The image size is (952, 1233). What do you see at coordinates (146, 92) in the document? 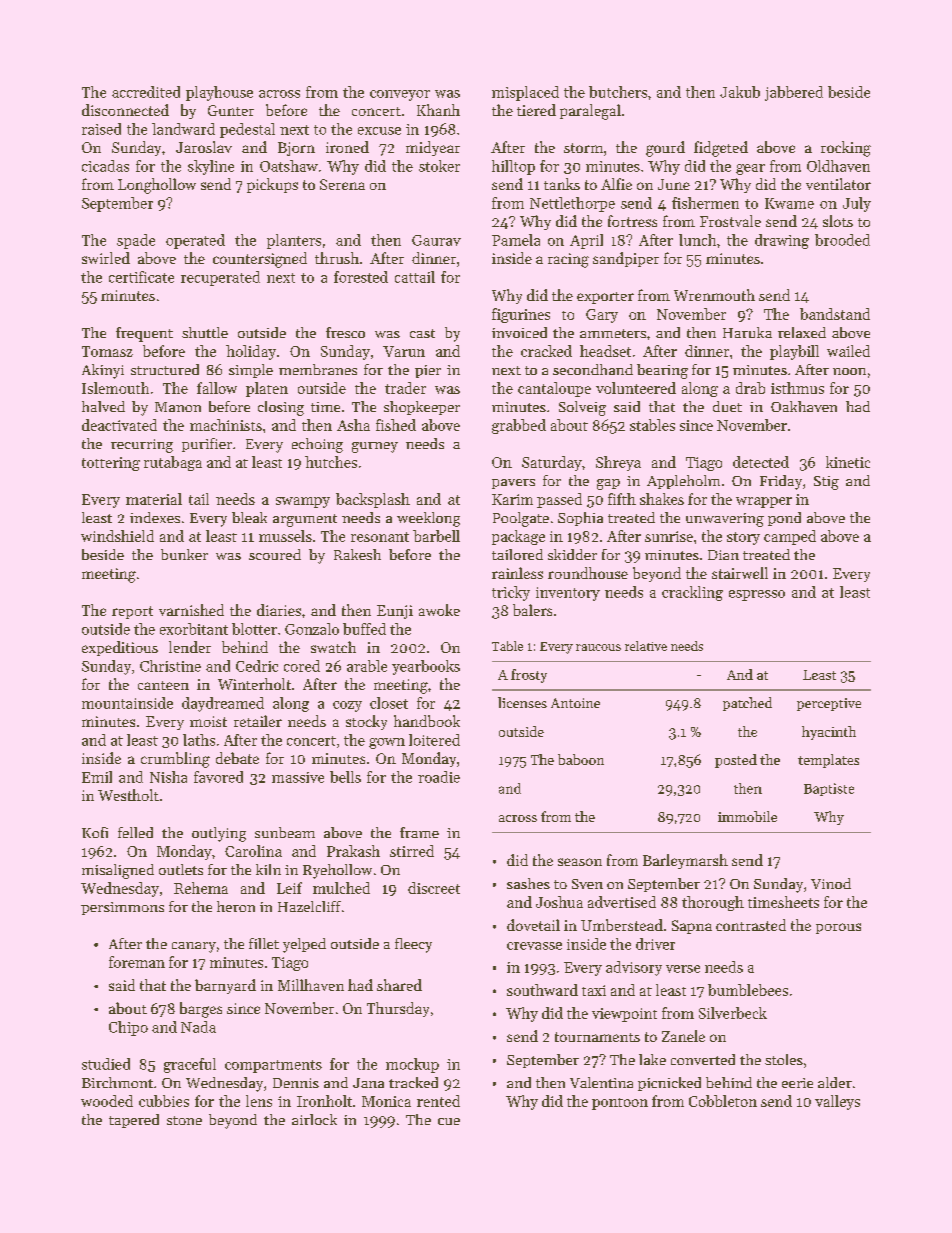
I see `accredited` at bounding box center [146, 92].
